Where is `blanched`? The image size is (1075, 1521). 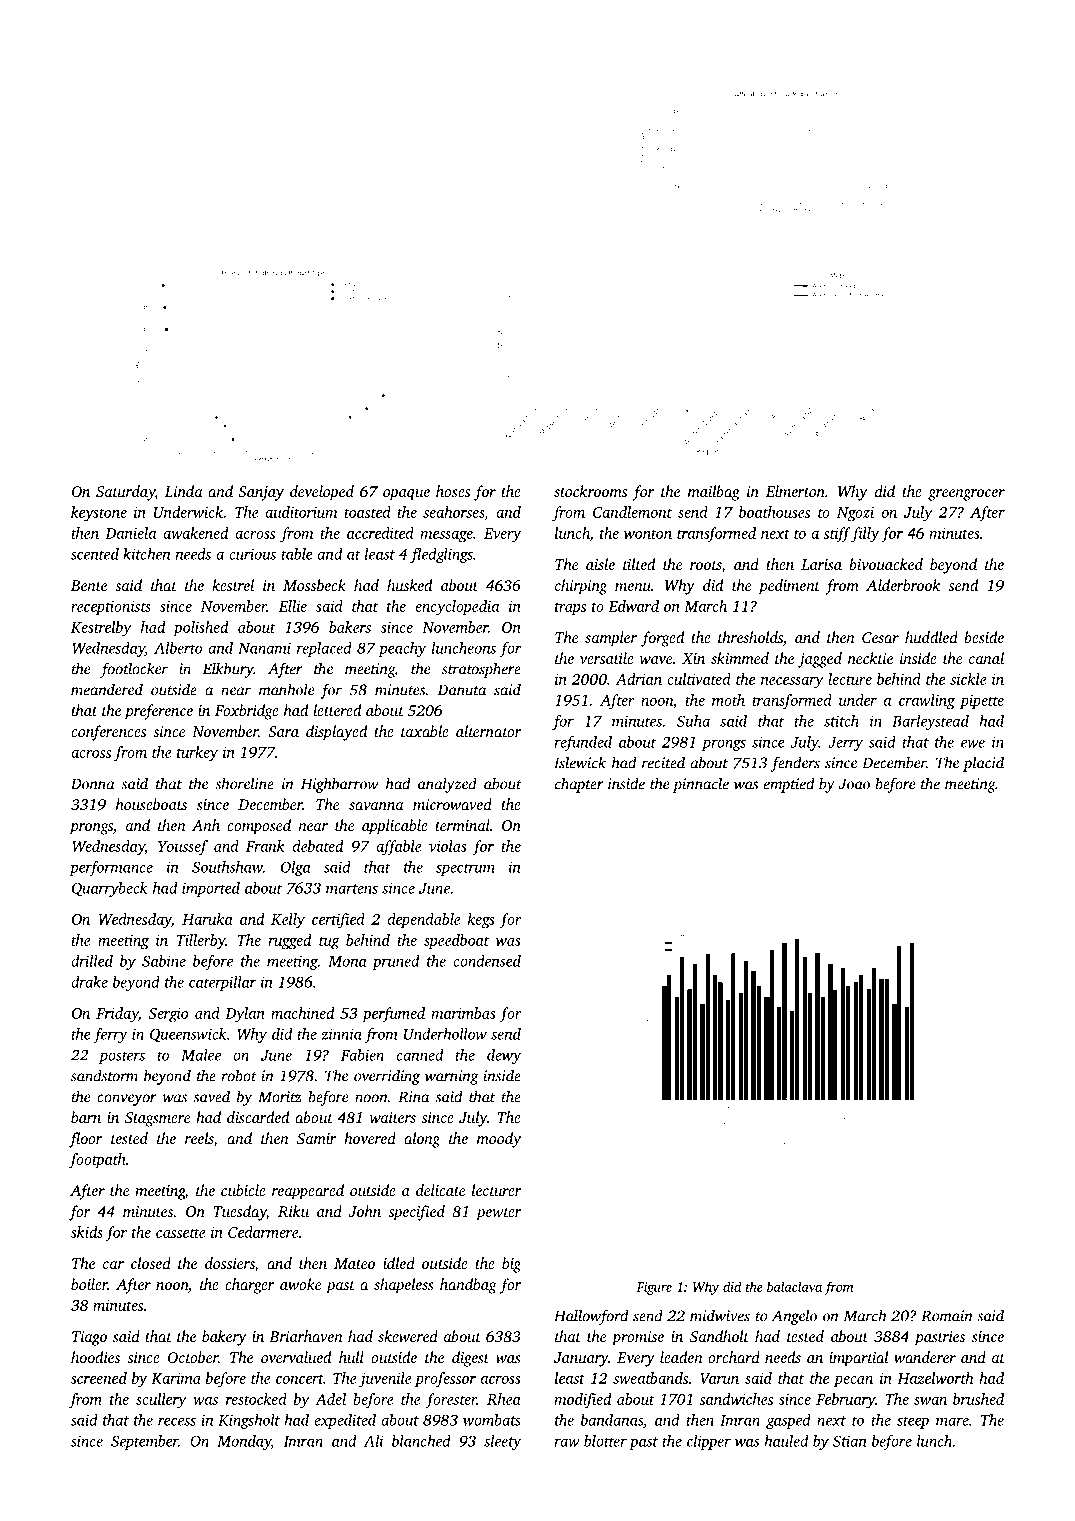
blanched is located at coordinates (421, 1441).
